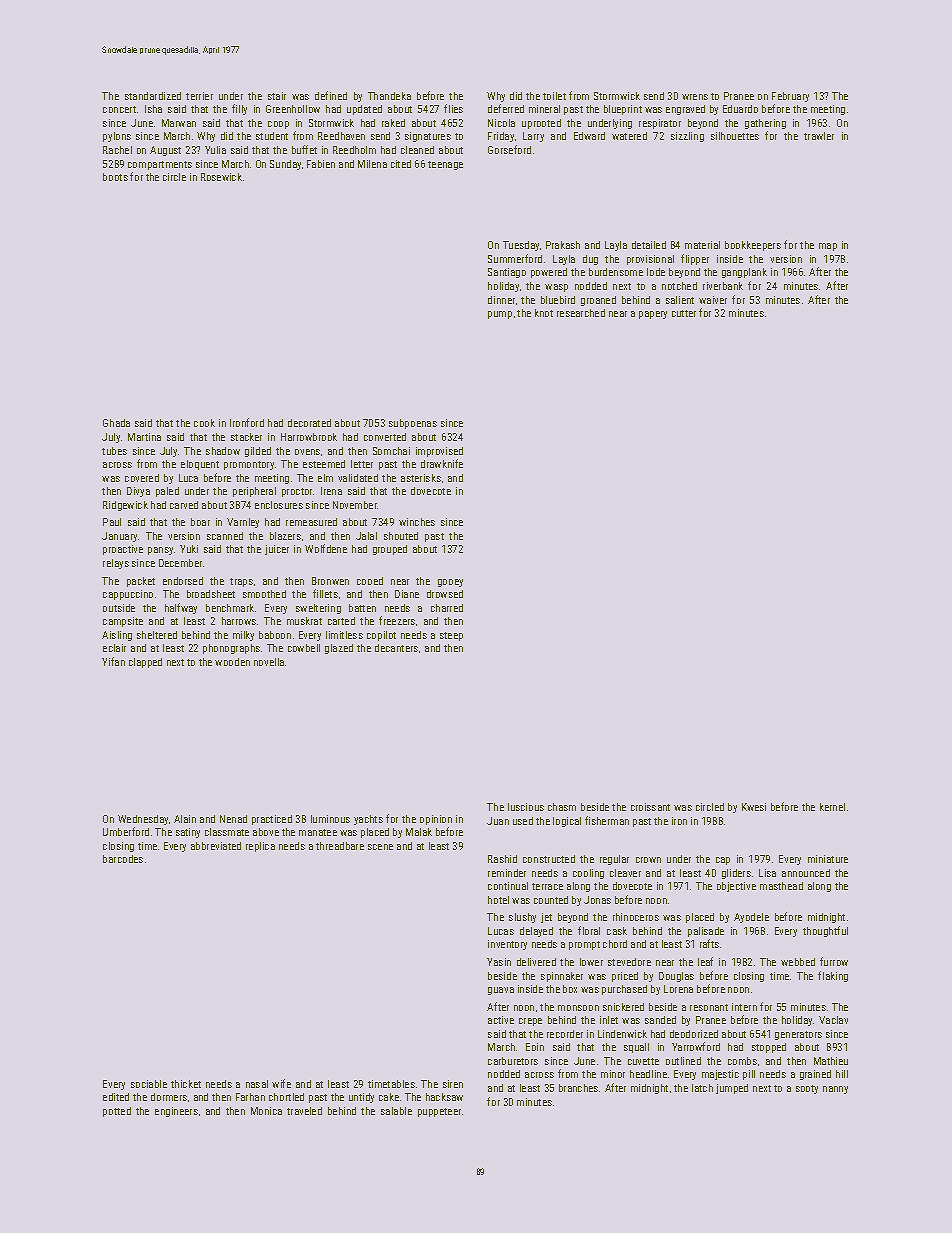 The image size is (952, 1233). I want to click on winches, so click(417, 522).
